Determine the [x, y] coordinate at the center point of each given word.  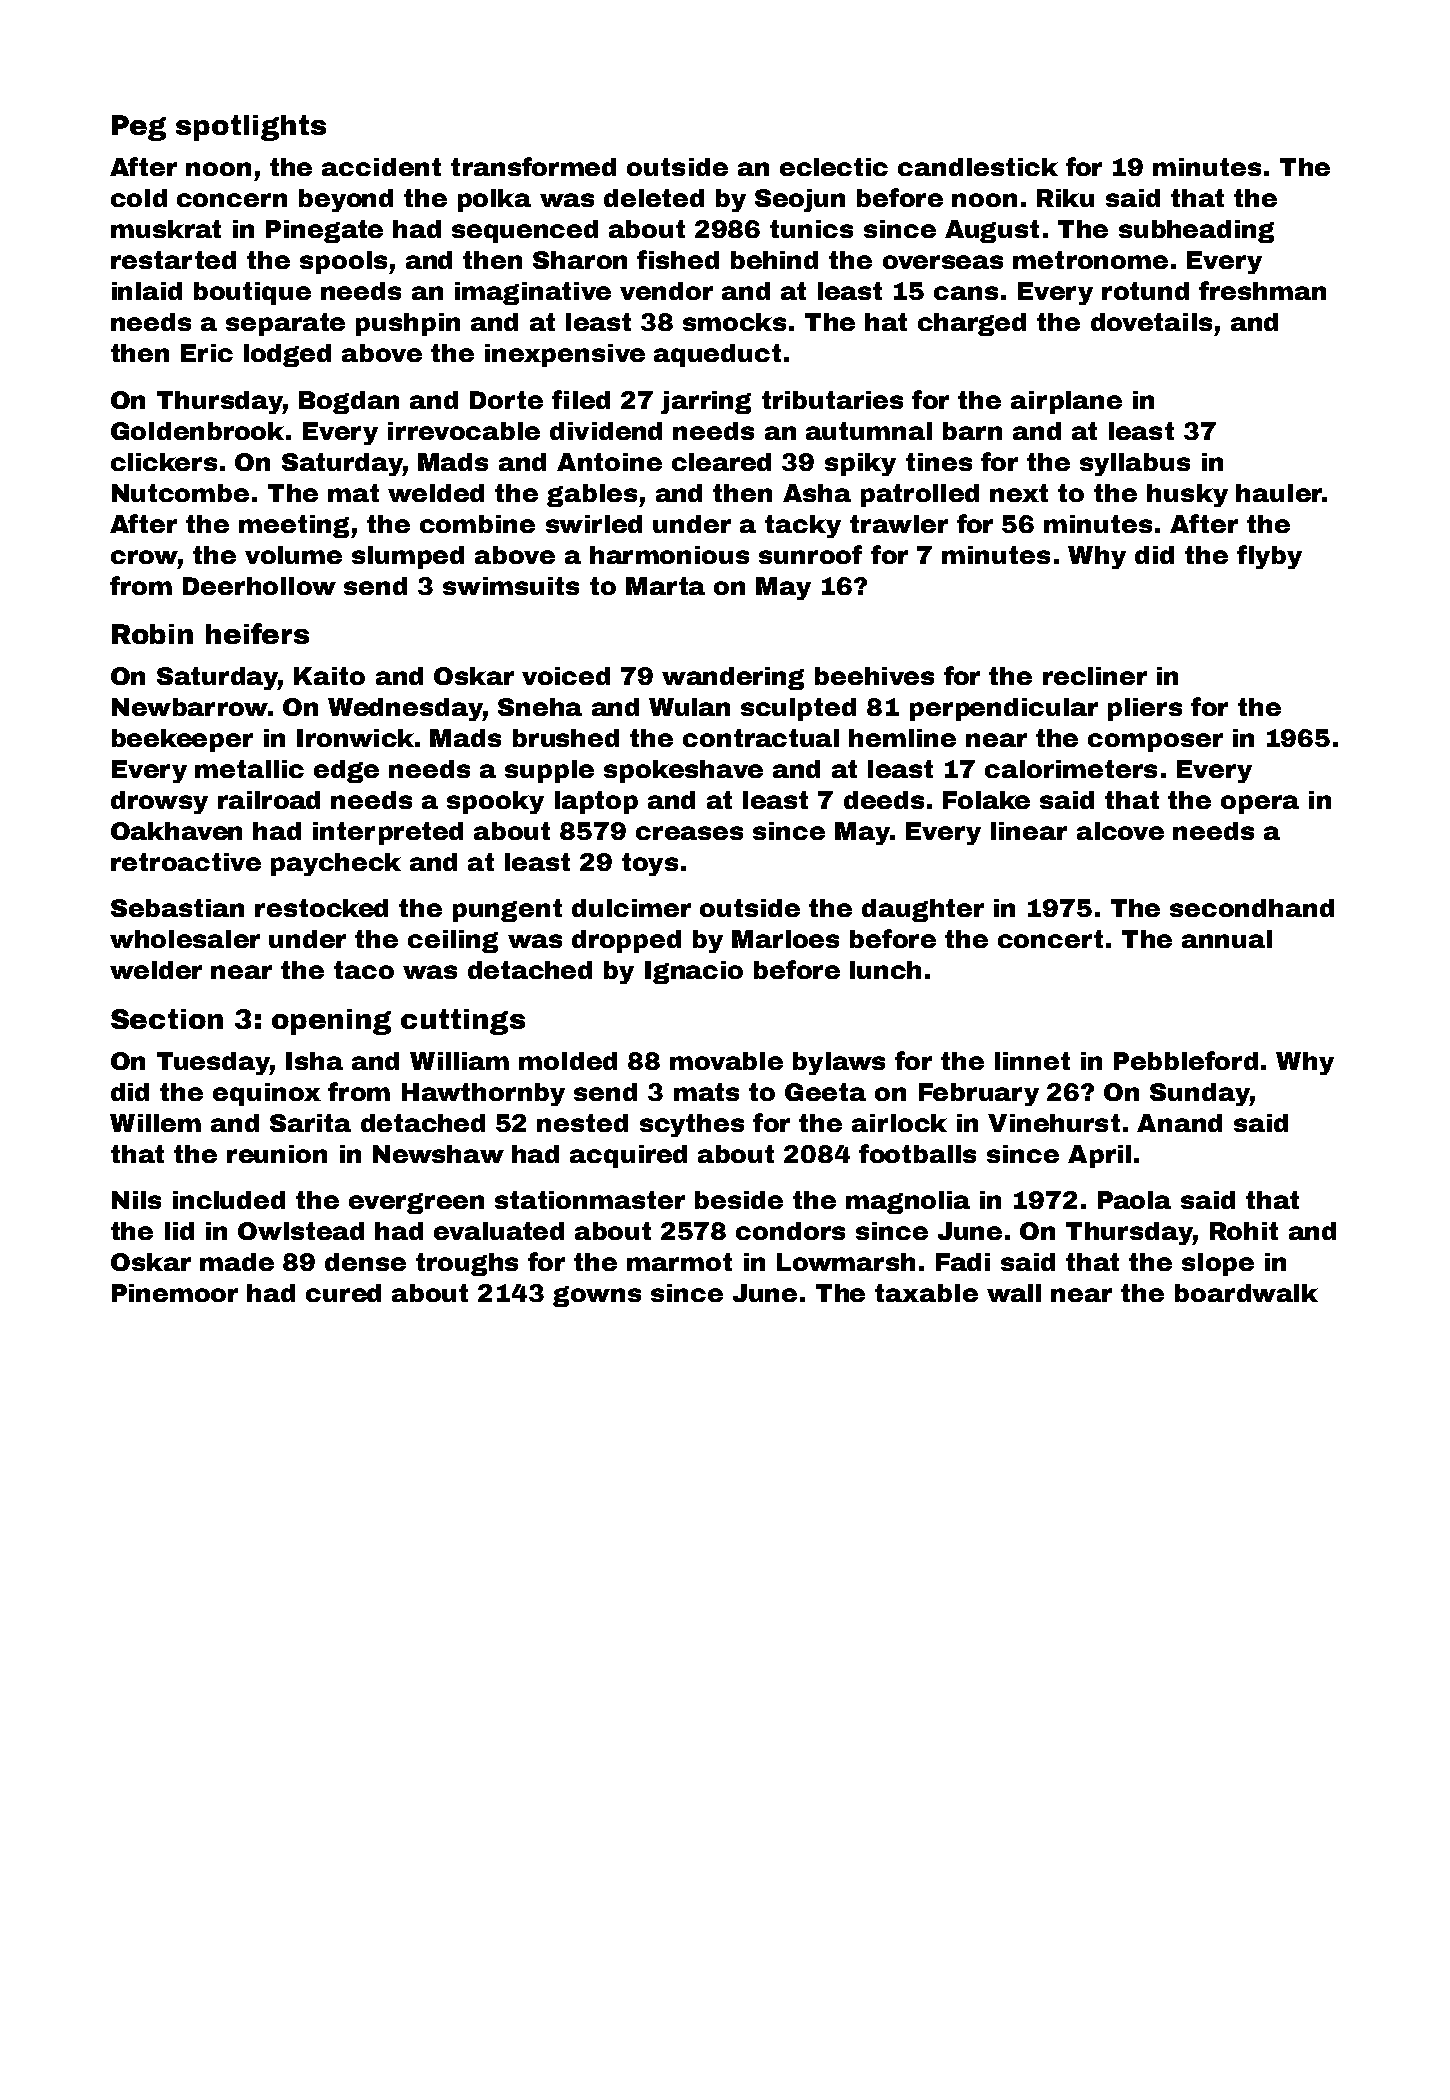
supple [549, 771]
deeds [884, 800]
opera [1260, 804]
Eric [207, 353]
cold [139, 198]
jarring [706, 402]
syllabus [1135, 464]
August [992, 231]
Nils [136, 1200]
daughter [923, 910]
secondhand [1252, 908]
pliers [1145, 709]
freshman [1262, 290]
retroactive [186, 862]
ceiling [453, 941]
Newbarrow [190, 707]
